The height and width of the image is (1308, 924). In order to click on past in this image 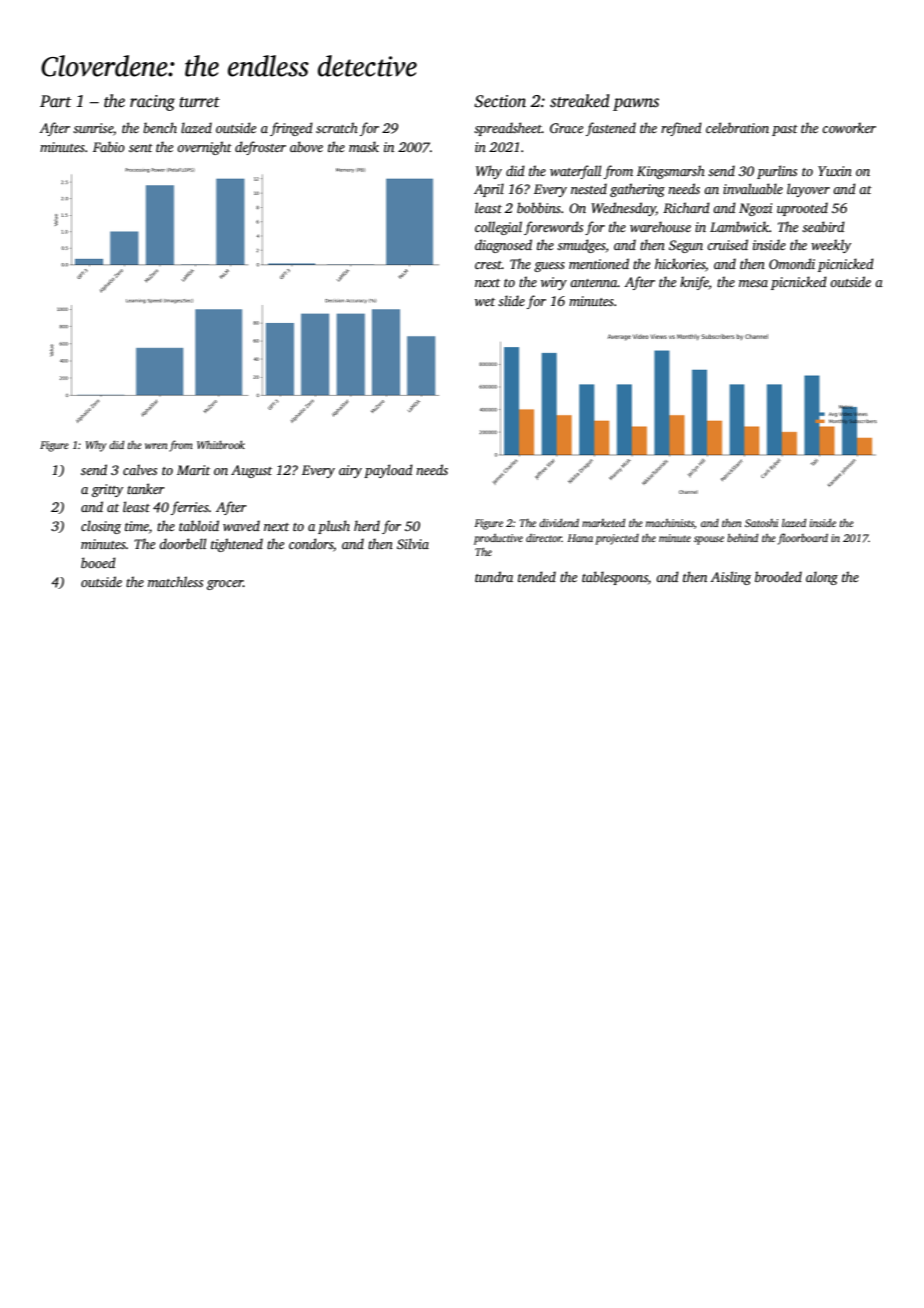, I will do `click(785, 130)`.
